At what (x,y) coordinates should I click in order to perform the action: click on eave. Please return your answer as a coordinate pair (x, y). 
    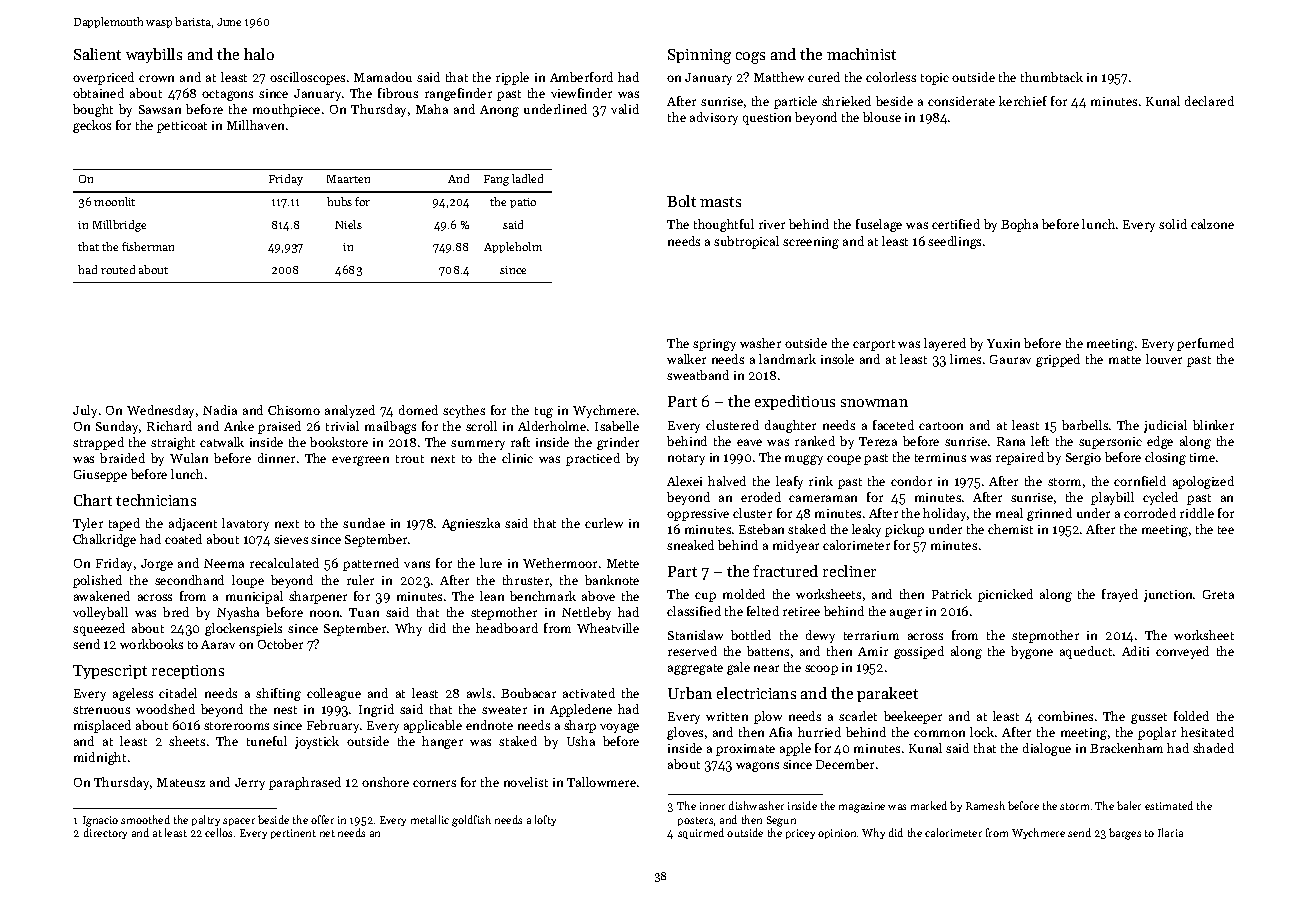
    Looking at the image, I should click on (749, 442).
